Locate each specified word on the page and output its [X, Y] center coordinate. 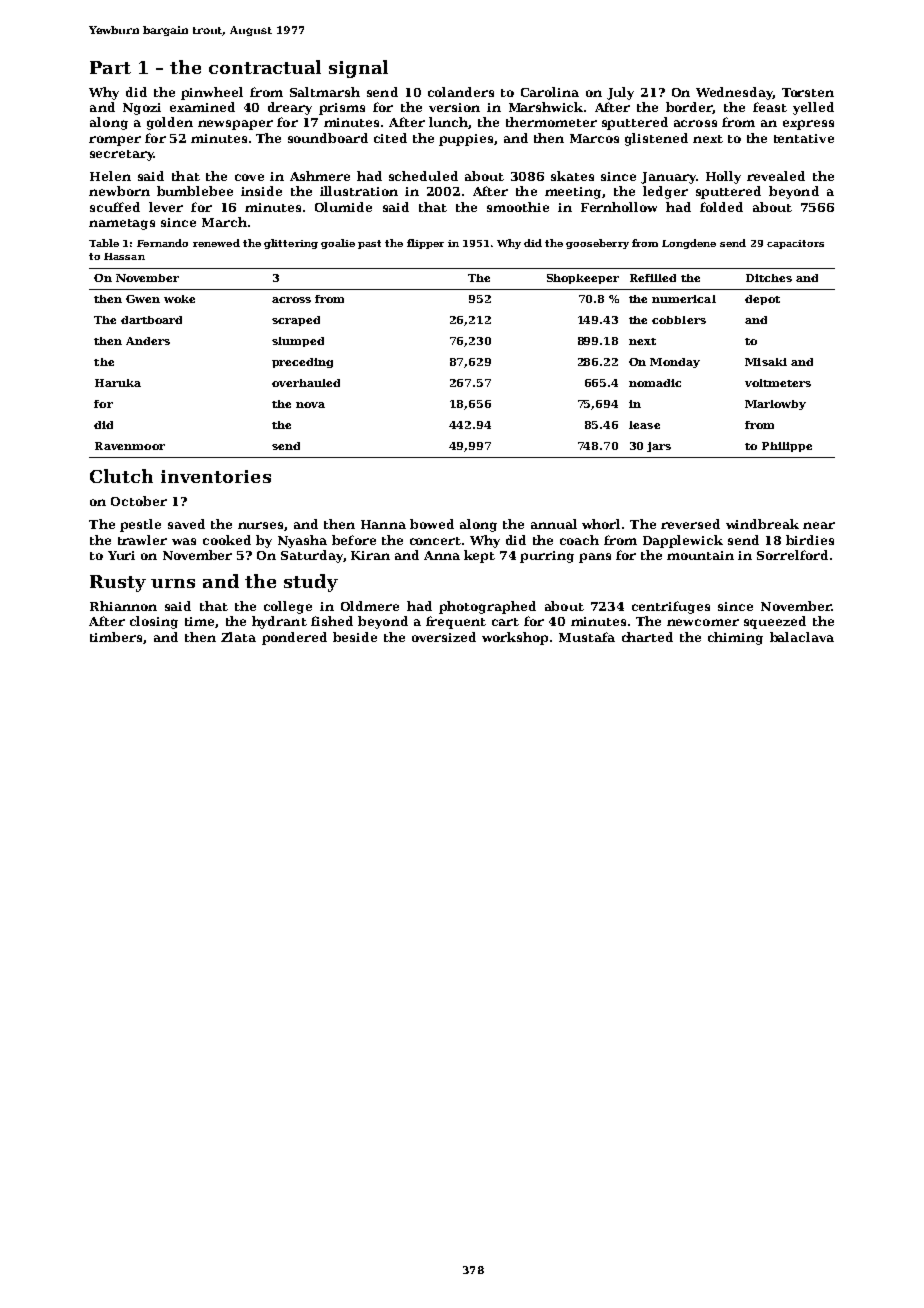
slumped [298, 342]
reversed [690, 524]
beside [355, 637]
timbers [116, 637]
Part [110, 67]
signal [358, 69]
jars [659, 447]
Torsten [808, 92]
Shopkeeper [583, 279]
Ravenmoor [130, 446]
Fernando [162, 243]
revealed [776, 176]
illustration [359, 191]
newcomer [703, 622]
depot [762, 300]
